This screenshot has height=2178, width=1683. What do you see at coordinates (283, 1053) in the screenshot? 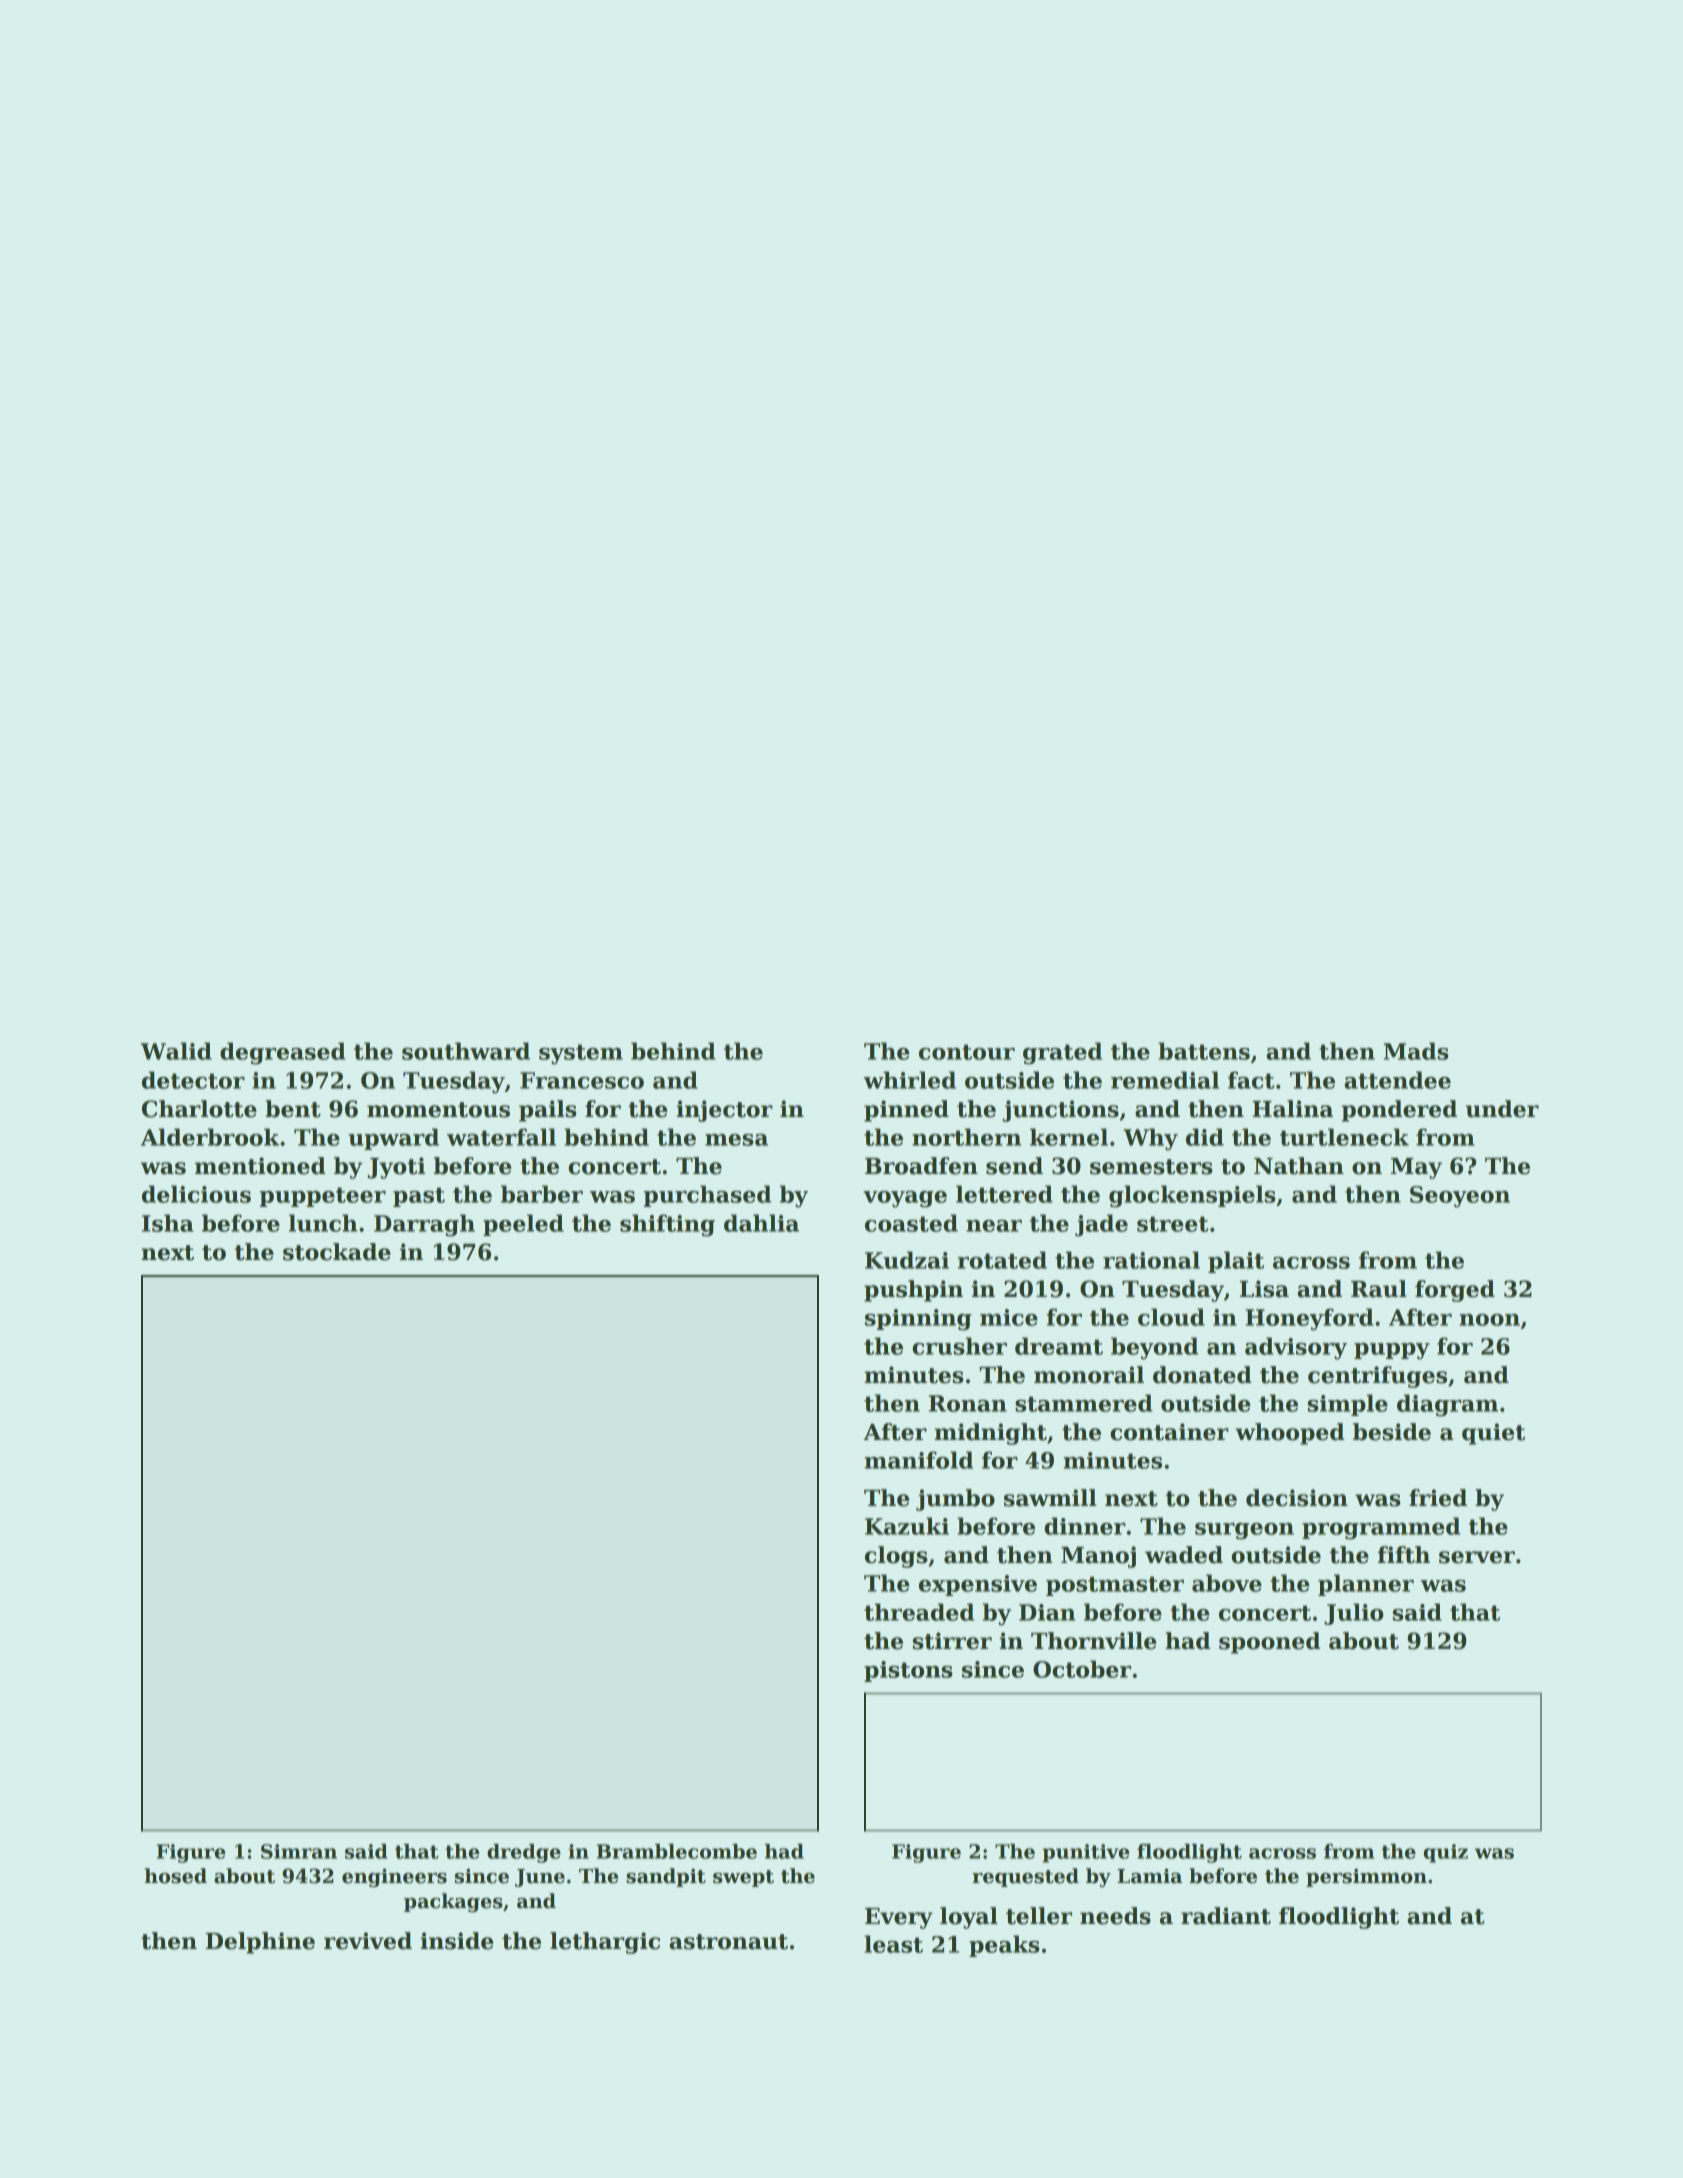
I see `degreased` at bounding box center [283, 1053].
